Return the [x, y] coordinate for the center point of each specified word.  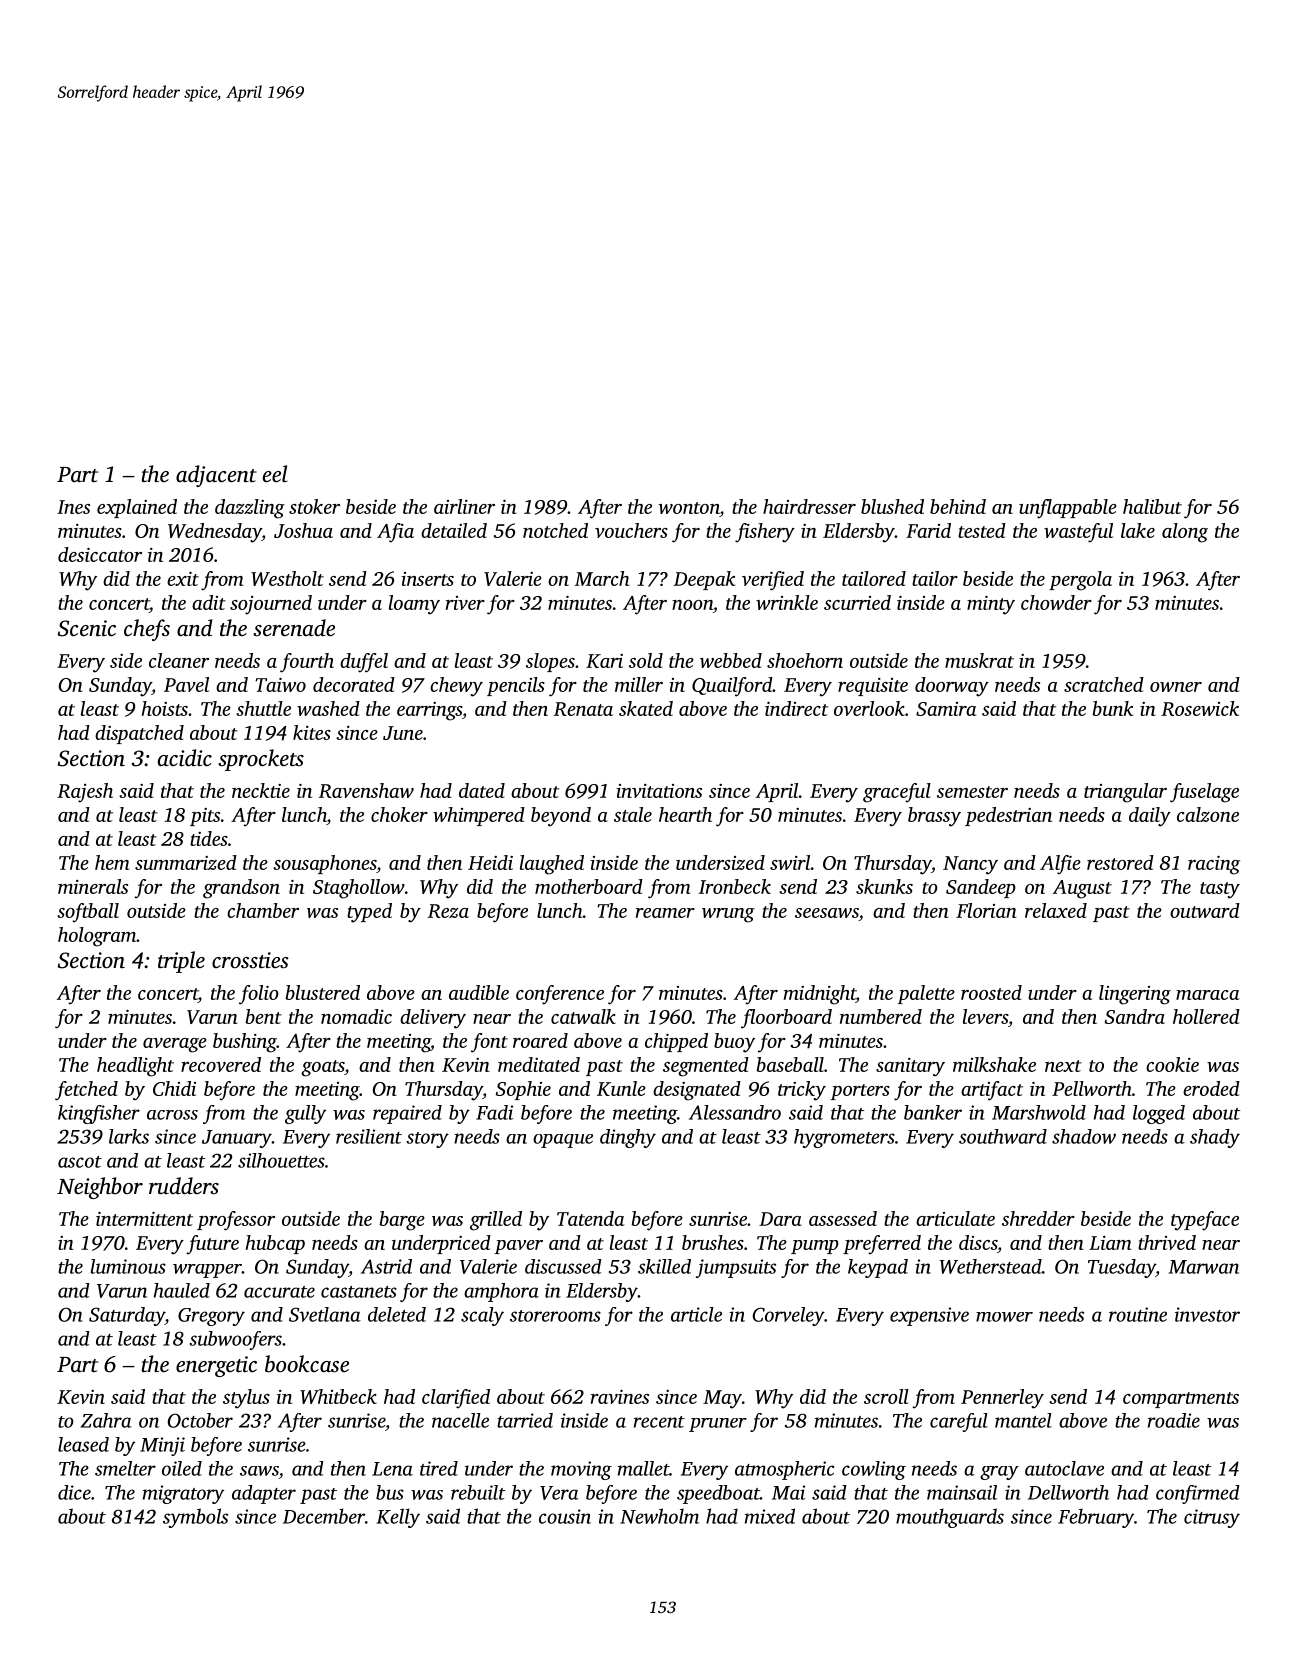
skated [646, 708]
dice [74, 1492]
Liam [1110, 1243]
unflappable [1068, 509]
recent [659, 1422]
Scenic [87, 628]
